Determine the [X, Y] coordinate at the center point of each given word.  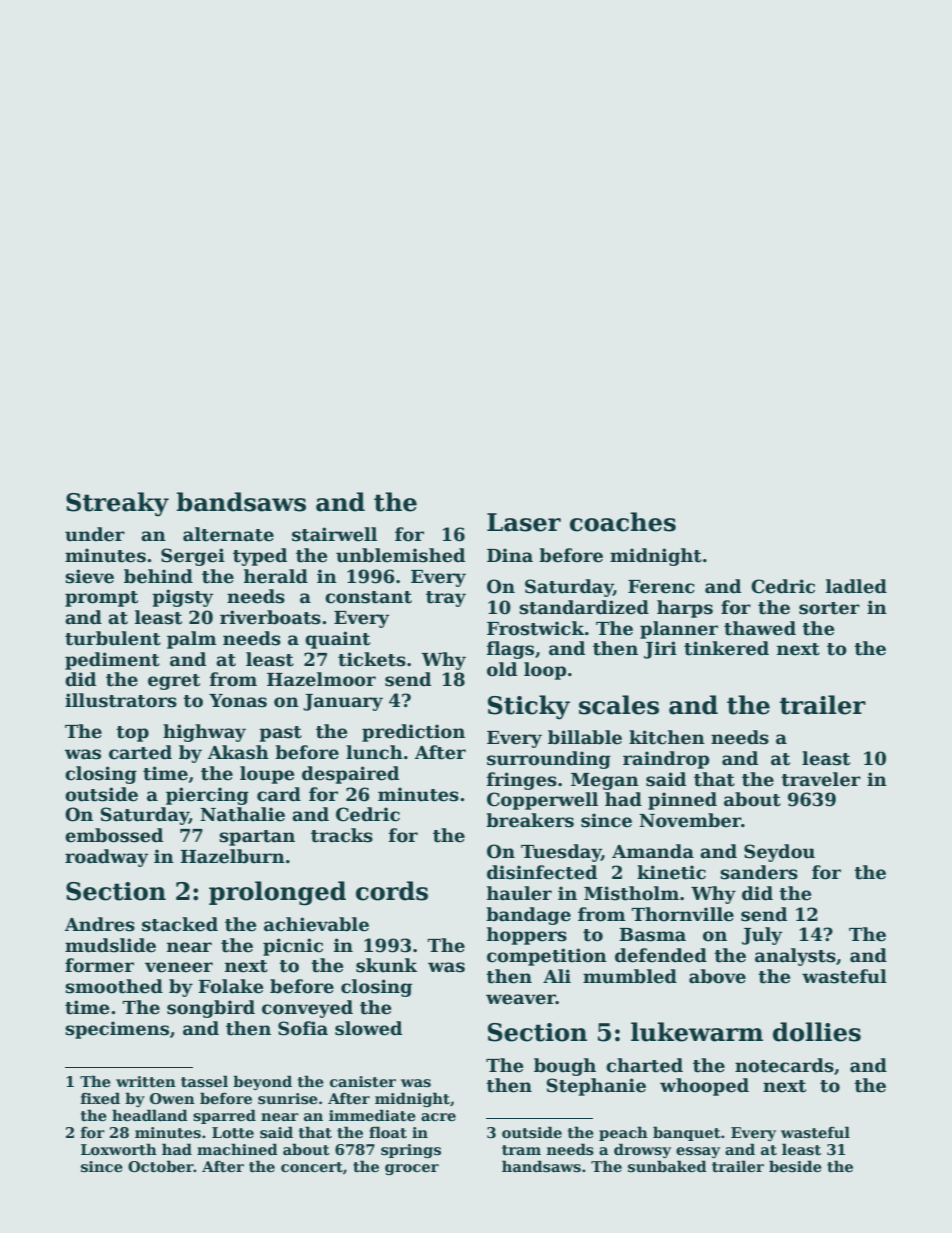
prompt [101, 599]
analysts [795, 957]
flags [510, 650]
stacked [180, 924]
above [717, 976]
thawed [760, 628]
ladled [856, 586]
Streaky [117, 504]
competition [547, 957]
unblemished [400, 555]
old [502, 669]
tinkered [726, 648]
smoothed [114, 986]
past [280, 734]
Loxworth [119, 1149]
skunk [386, 965]
